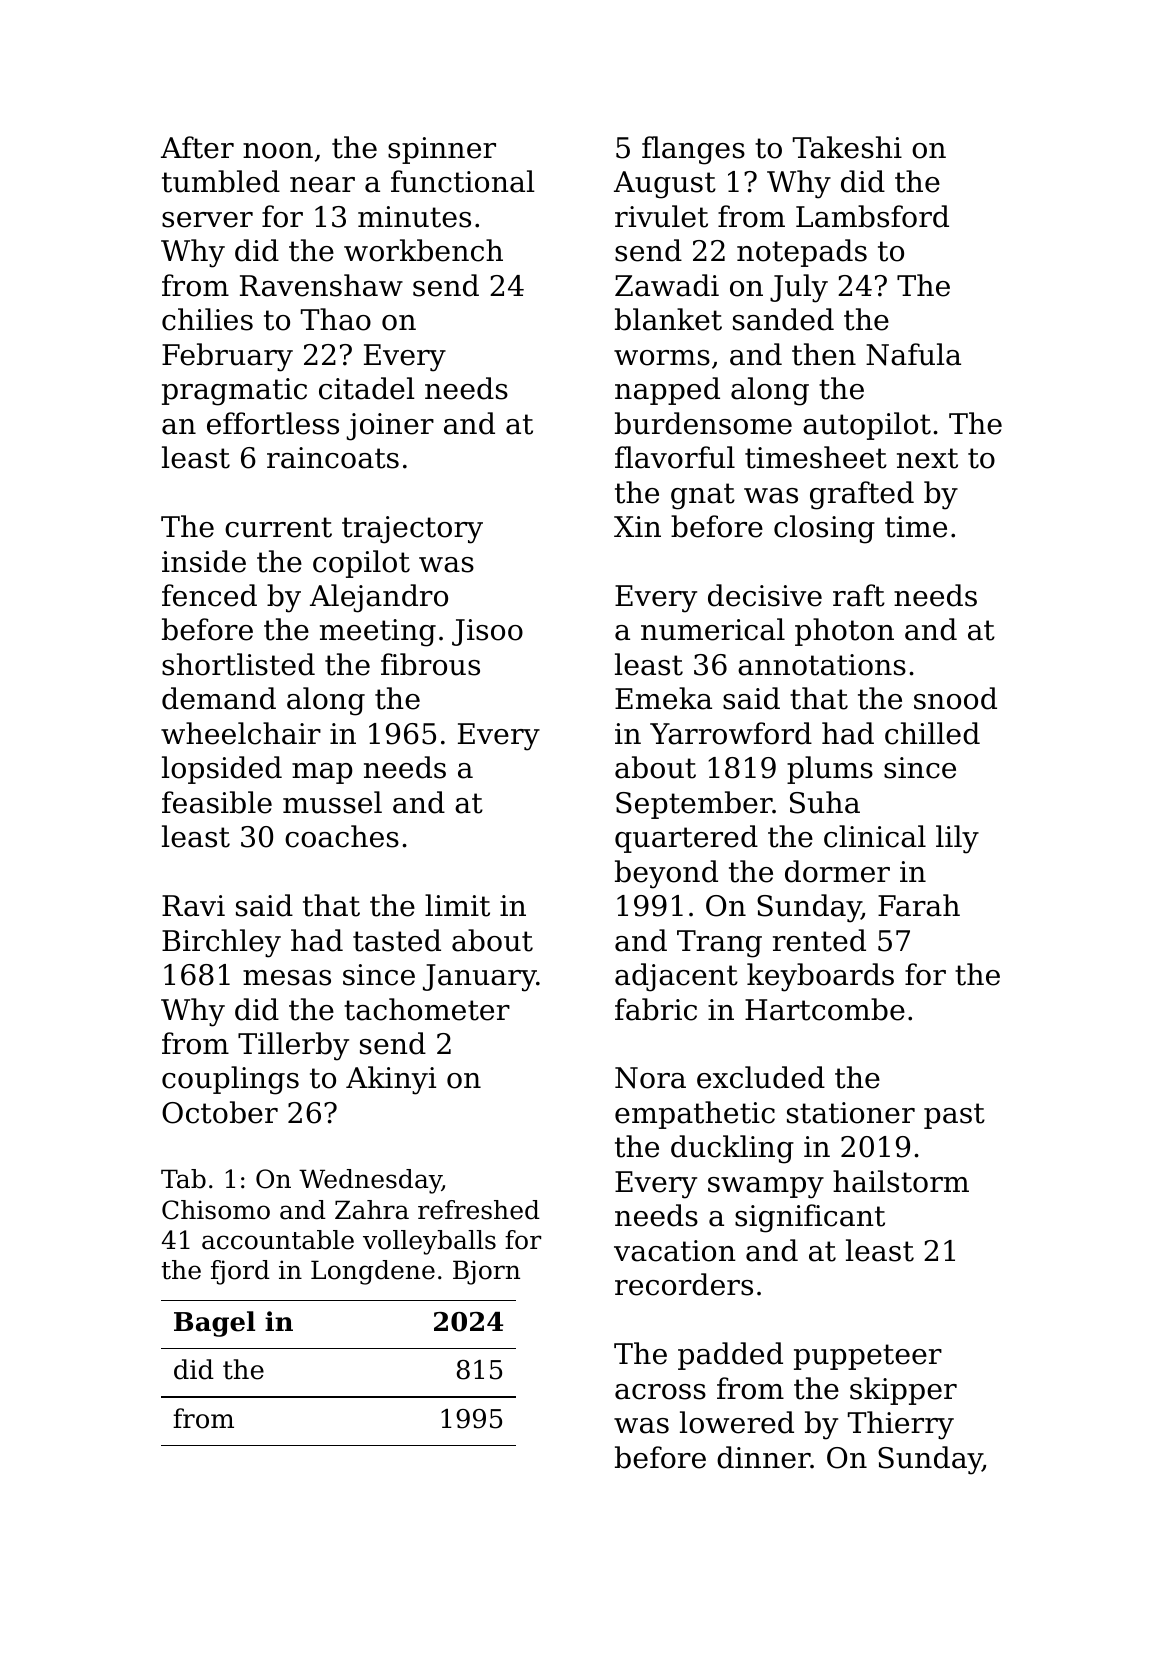 The image size is (1165, 1654). I want to click on Takeshi, so click(847, 147).
